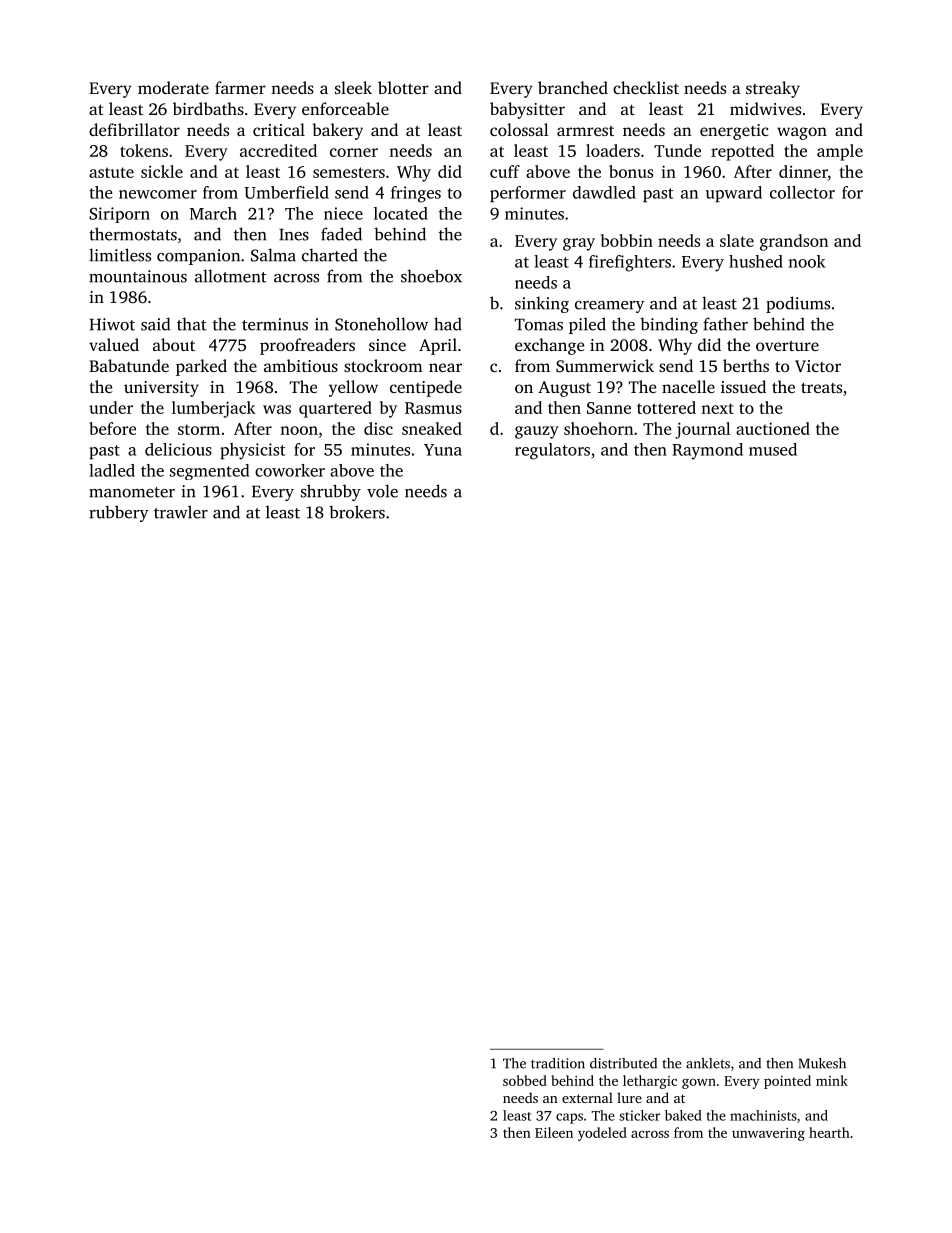 This document has width=952, height=1233. What do you see at coordinates (382, 491) in the document?
I see `vole` at bounding box center [382, 491].
